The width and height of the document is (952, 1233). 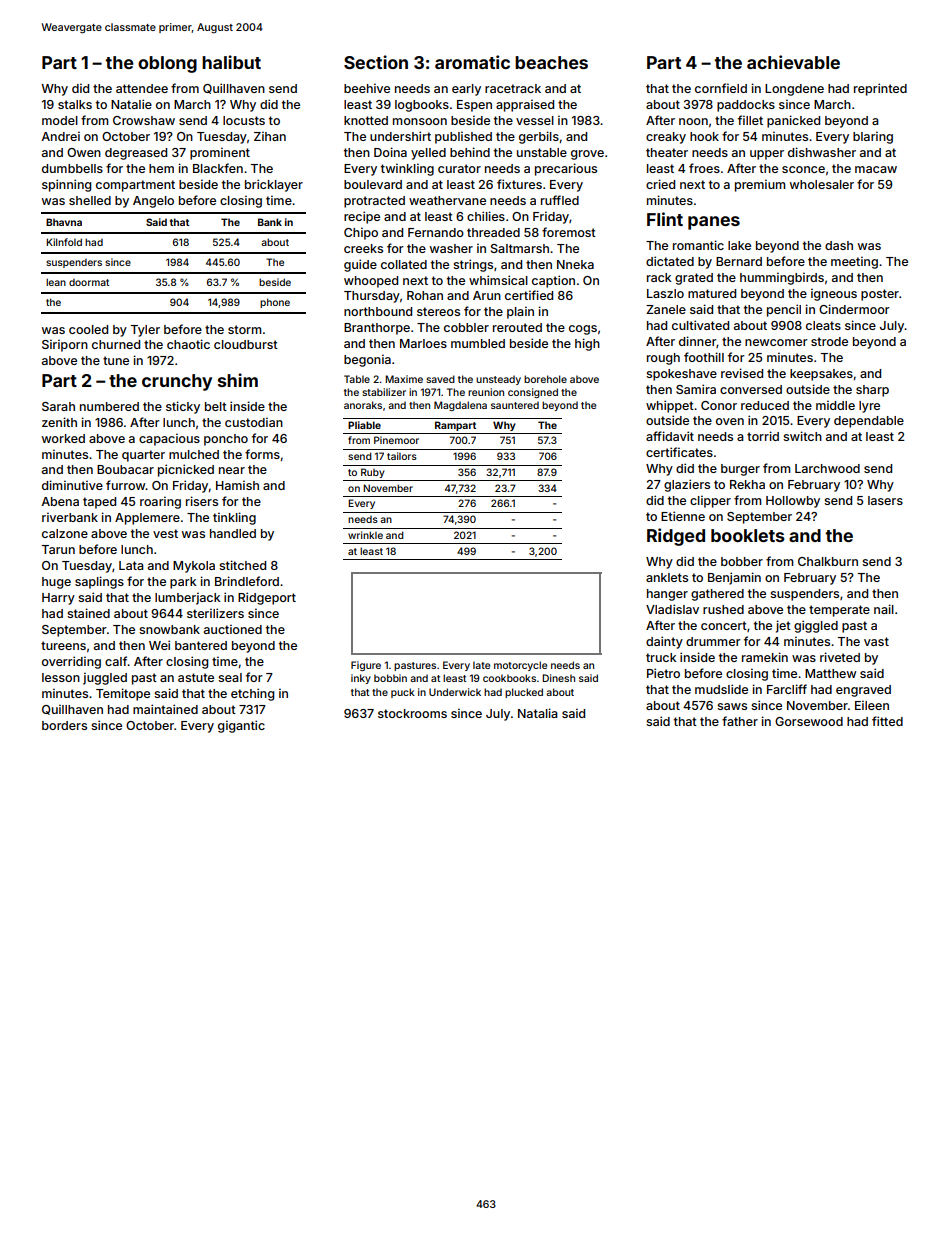 What do you see at coordinates (793, 62) in the document?
I see `achievable` at bounding box center [793, 62].
